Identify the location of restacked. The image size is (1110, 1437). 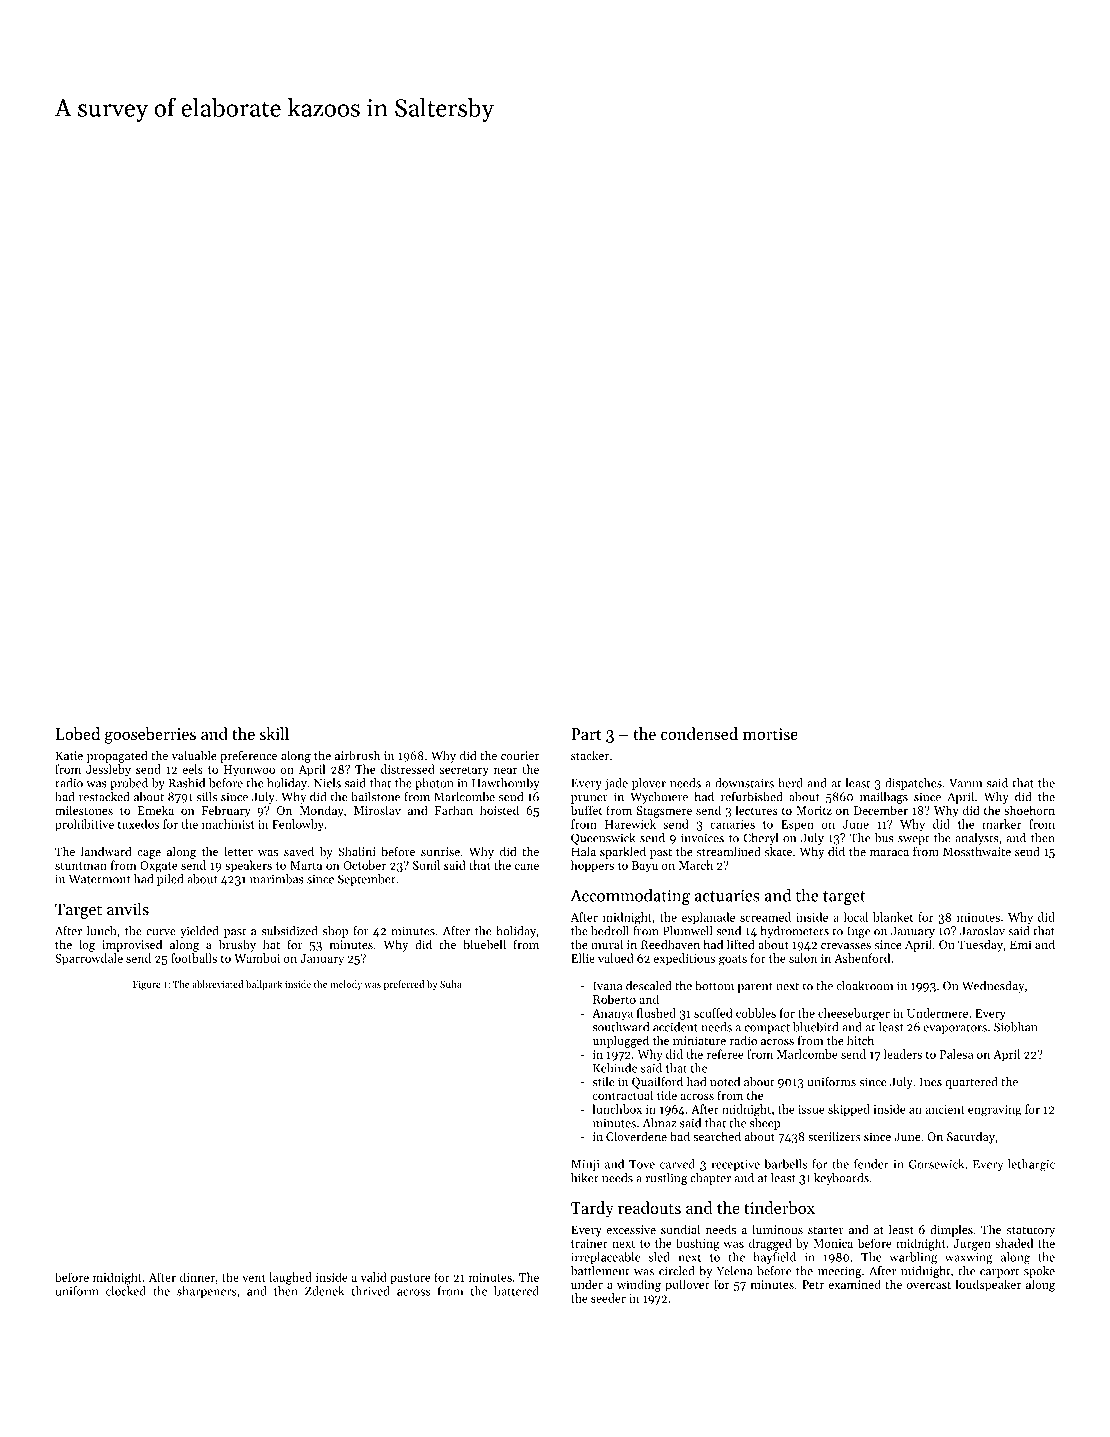
(104, 797).
